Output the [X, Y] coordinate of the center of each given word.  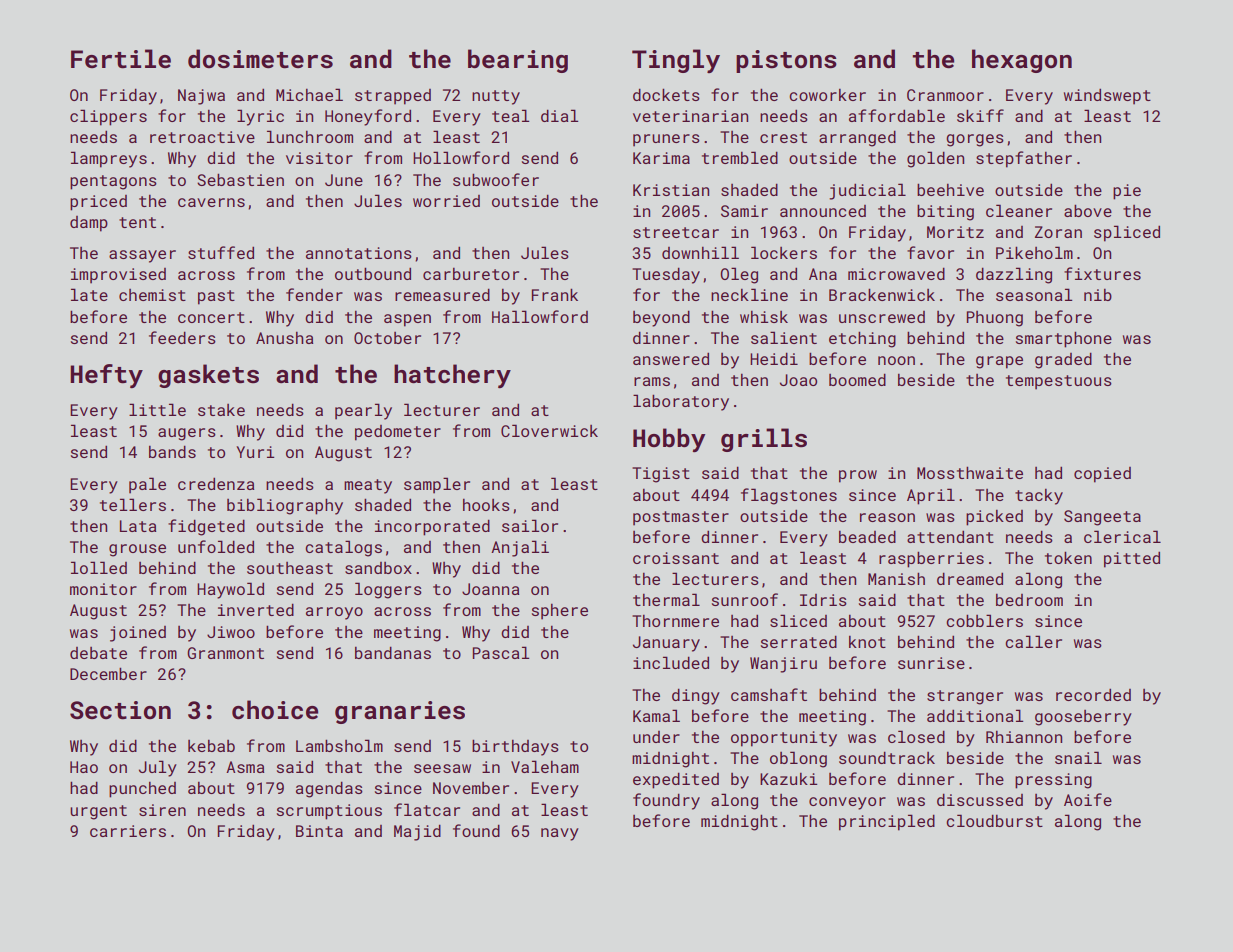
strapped [393, 97]
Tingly [676, 61]
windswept [1107, 96]
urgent [98, 812]
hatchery [452, 376]
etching [862, 339]
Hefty [106, 376]
